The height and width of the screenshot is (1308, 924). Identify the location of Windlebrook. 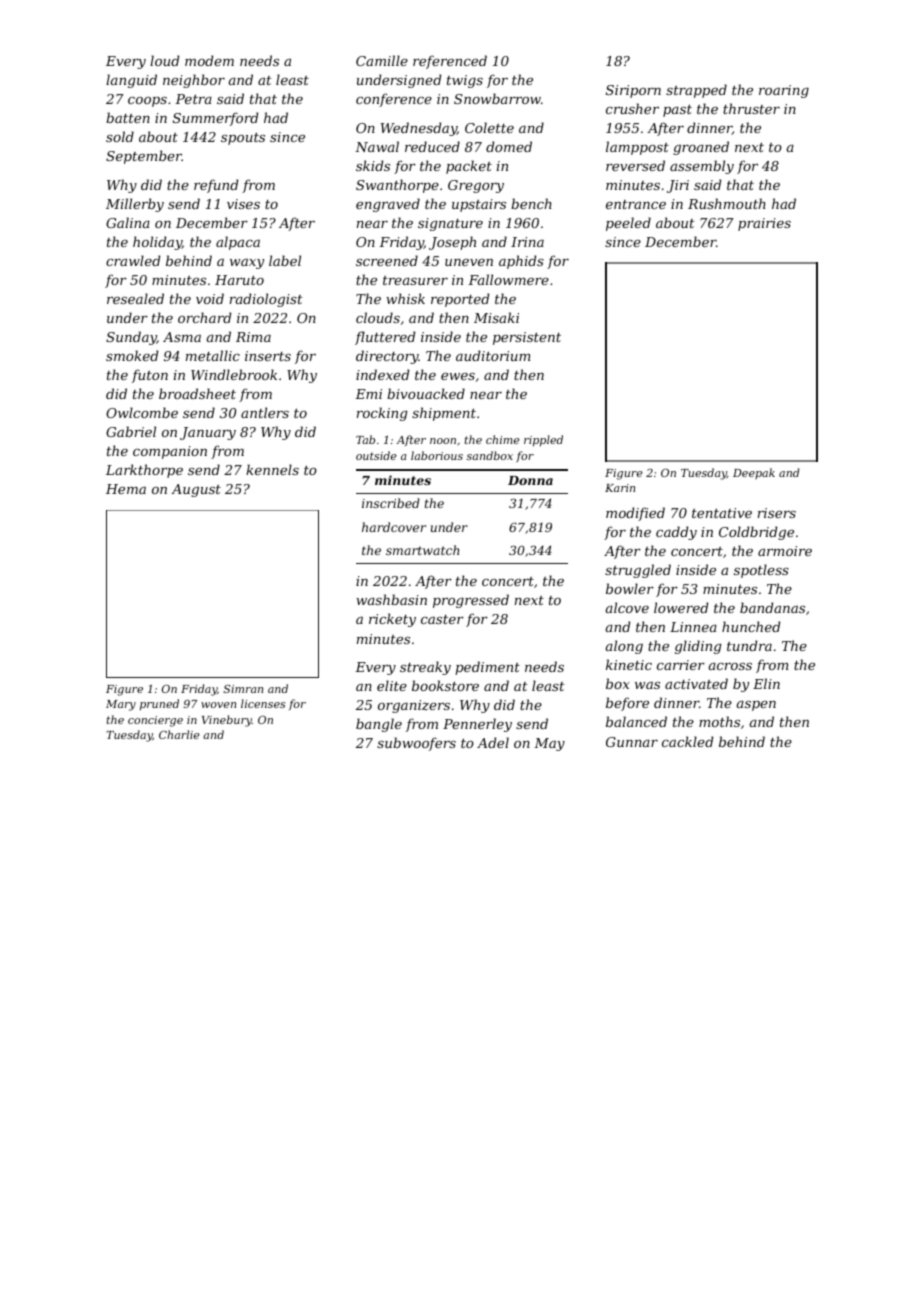
(234, 374).
